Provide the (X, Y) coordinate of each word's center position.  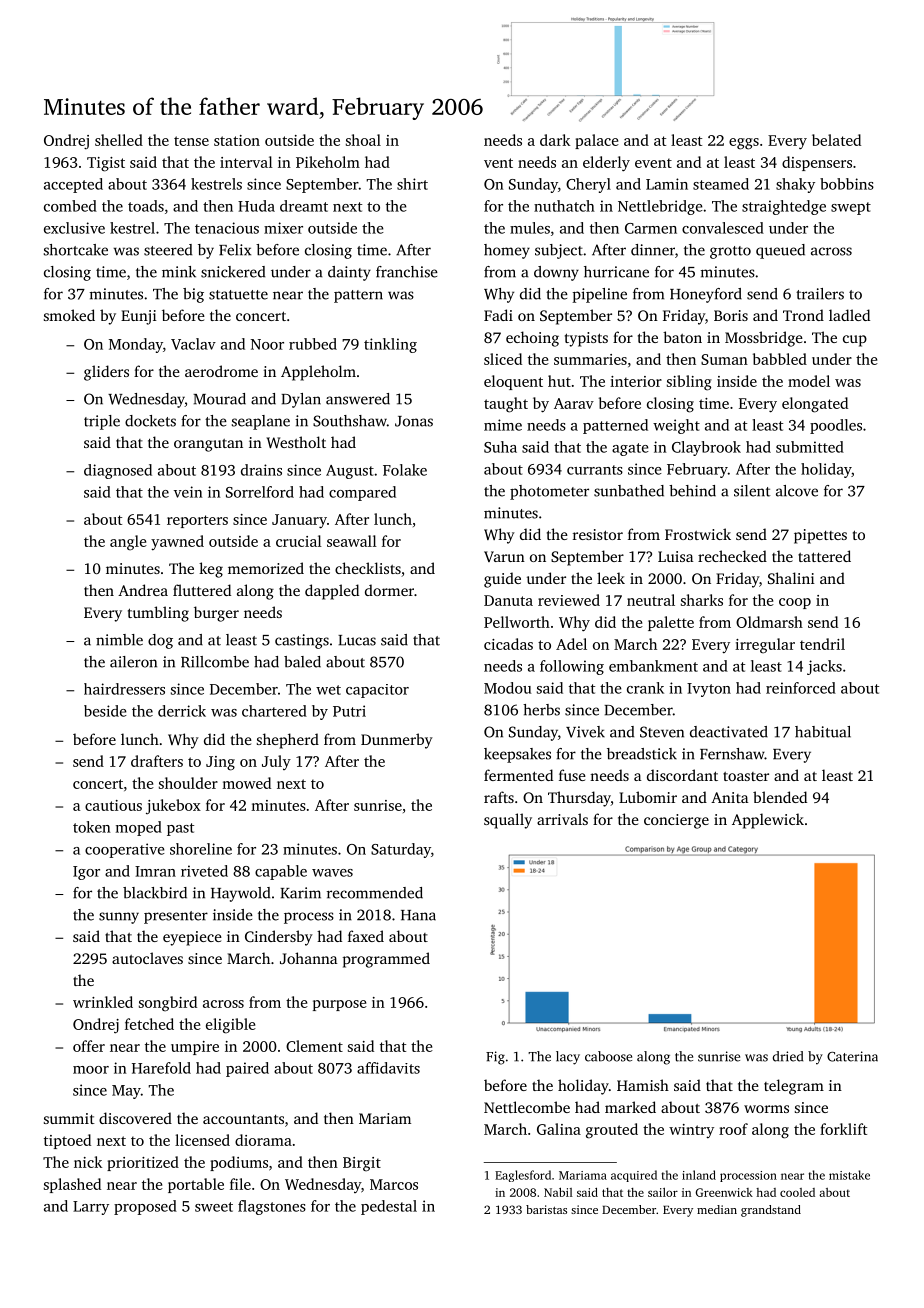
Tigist (106, 164)
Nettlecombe (527, 1107)
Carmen (651, 228)
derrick (182, 711)
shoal (363, 140)
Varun (504, 556)
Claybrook (706, 448)
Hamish (643, 1085)
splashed (72, 1185)
